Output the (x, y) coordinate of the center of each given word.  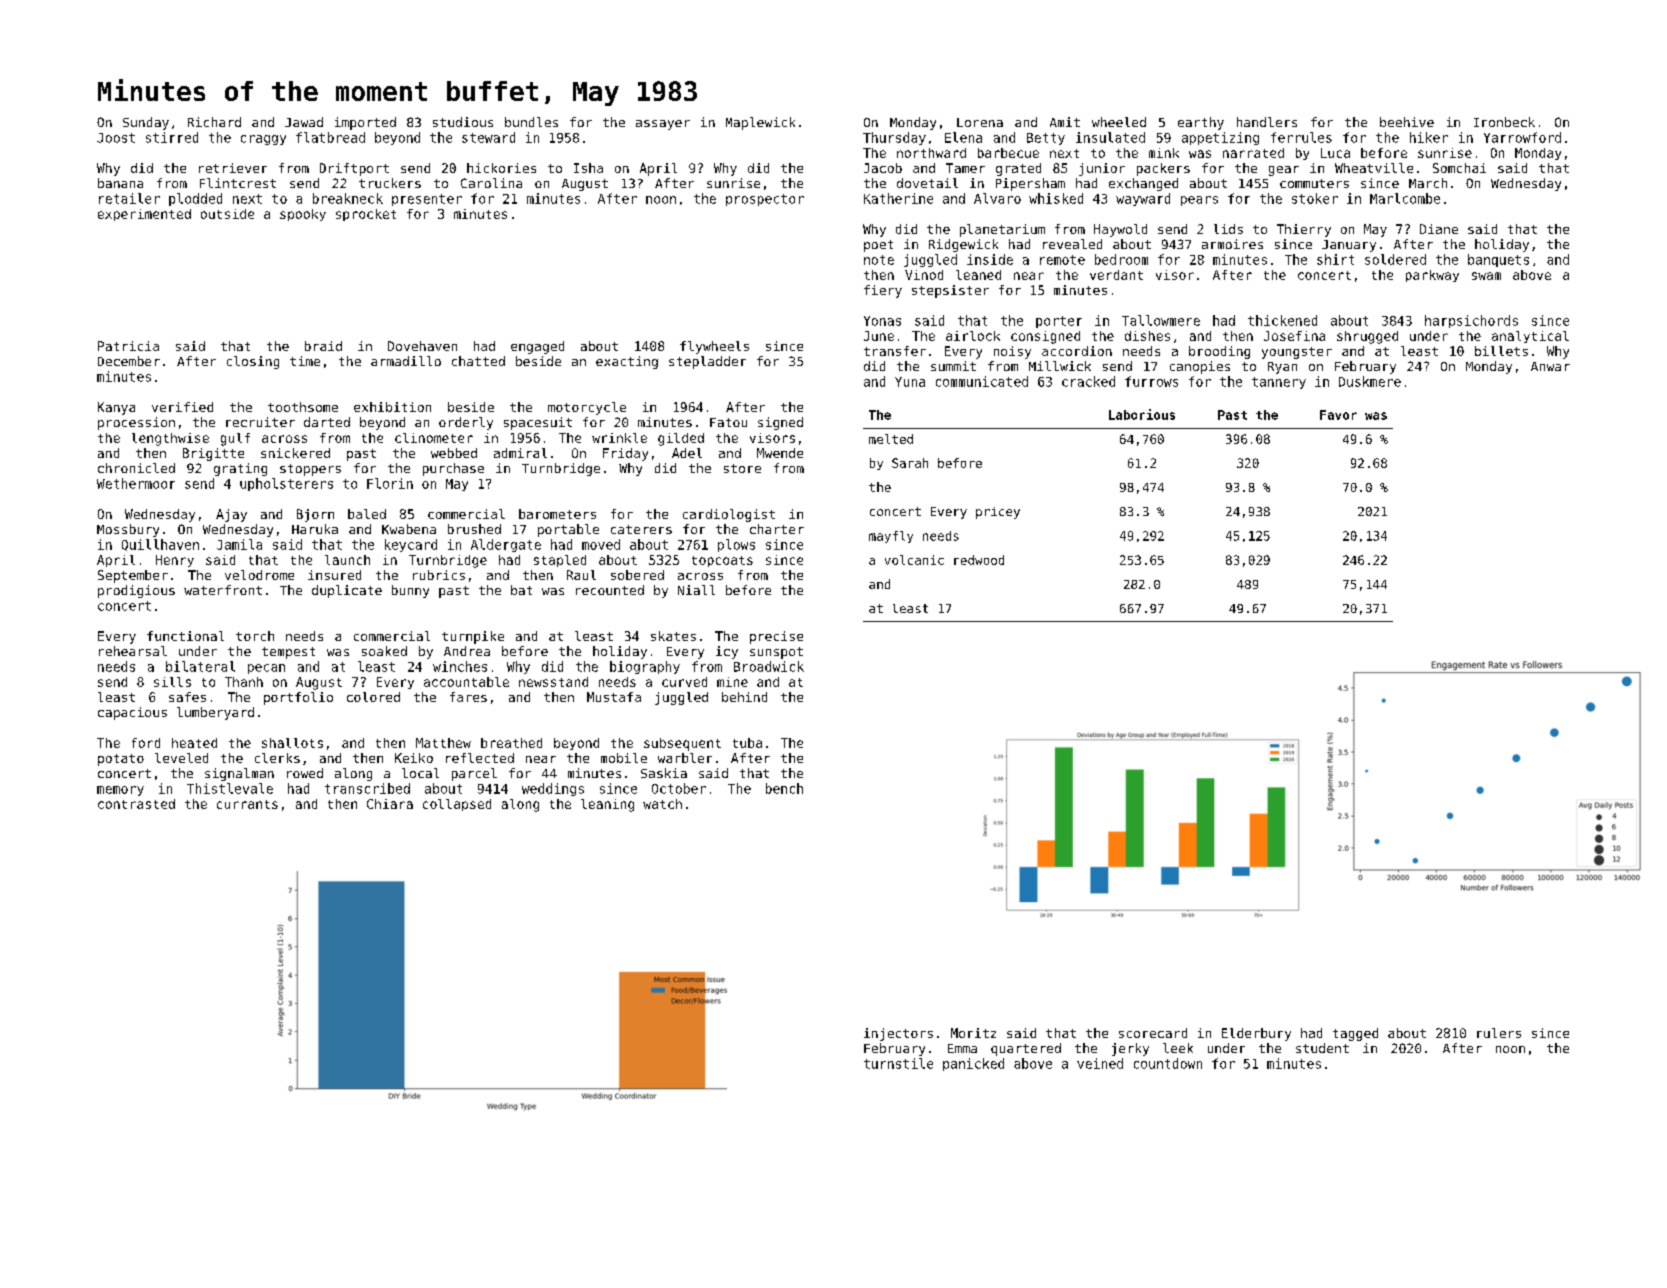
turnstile (898, 1063)
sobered (637, 575)
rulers (1499, 1033)
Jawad (304, 122)
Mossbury (128, 530)
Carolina (491, 183)
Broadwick (769, 666)
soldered (1395, 259)
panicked (973, 1064)
